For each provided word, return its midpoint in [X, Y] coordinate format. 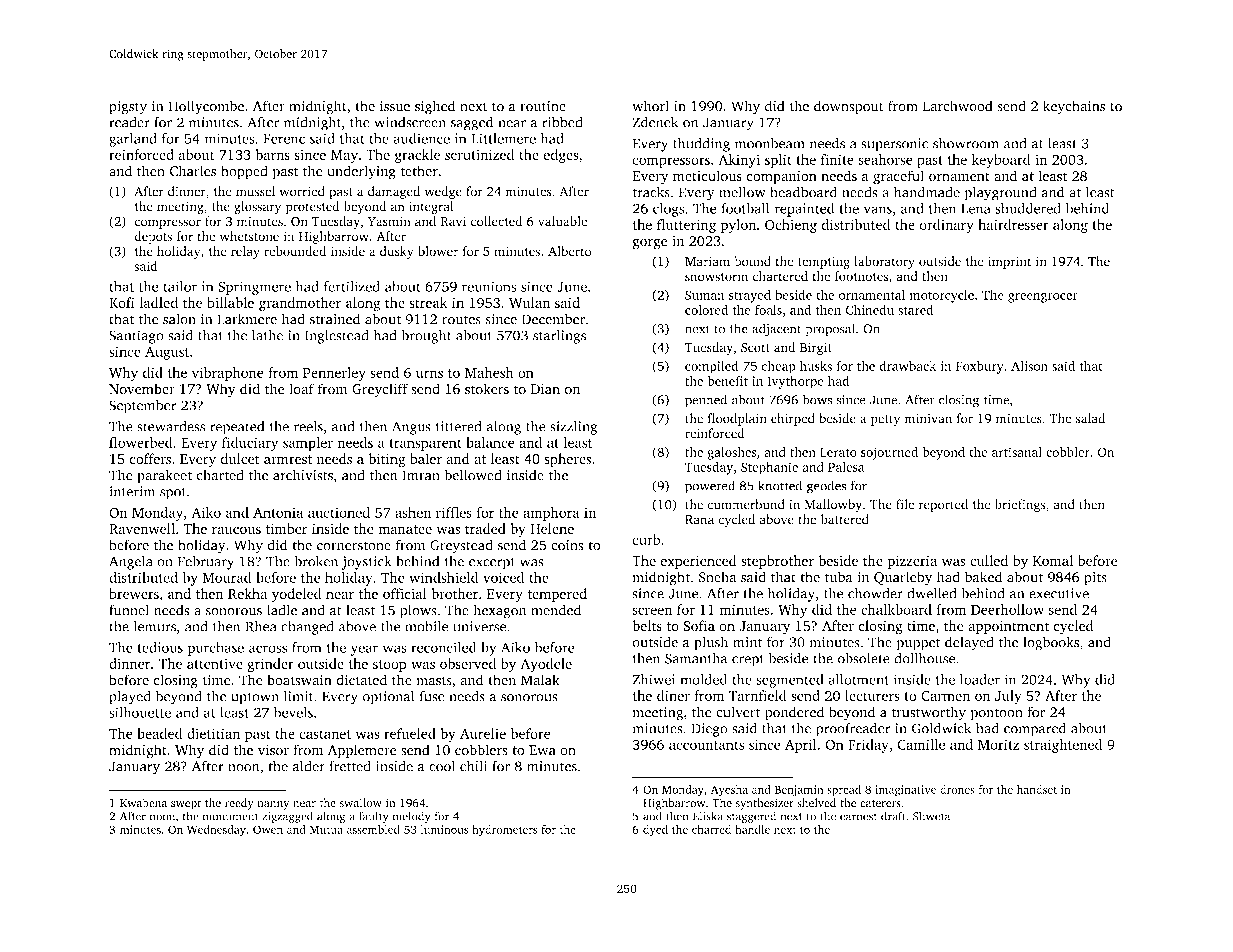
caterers [880, 803]
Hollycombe [206, 107]
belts [647, 625]
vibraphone [228, 374]
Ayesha [729, 791]
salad [1090, 418]
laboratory [884, 262]
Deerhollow [1007, 609]
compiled [712, 367]
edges [561, 156]
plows [418, 611]
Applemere [362, 751]
